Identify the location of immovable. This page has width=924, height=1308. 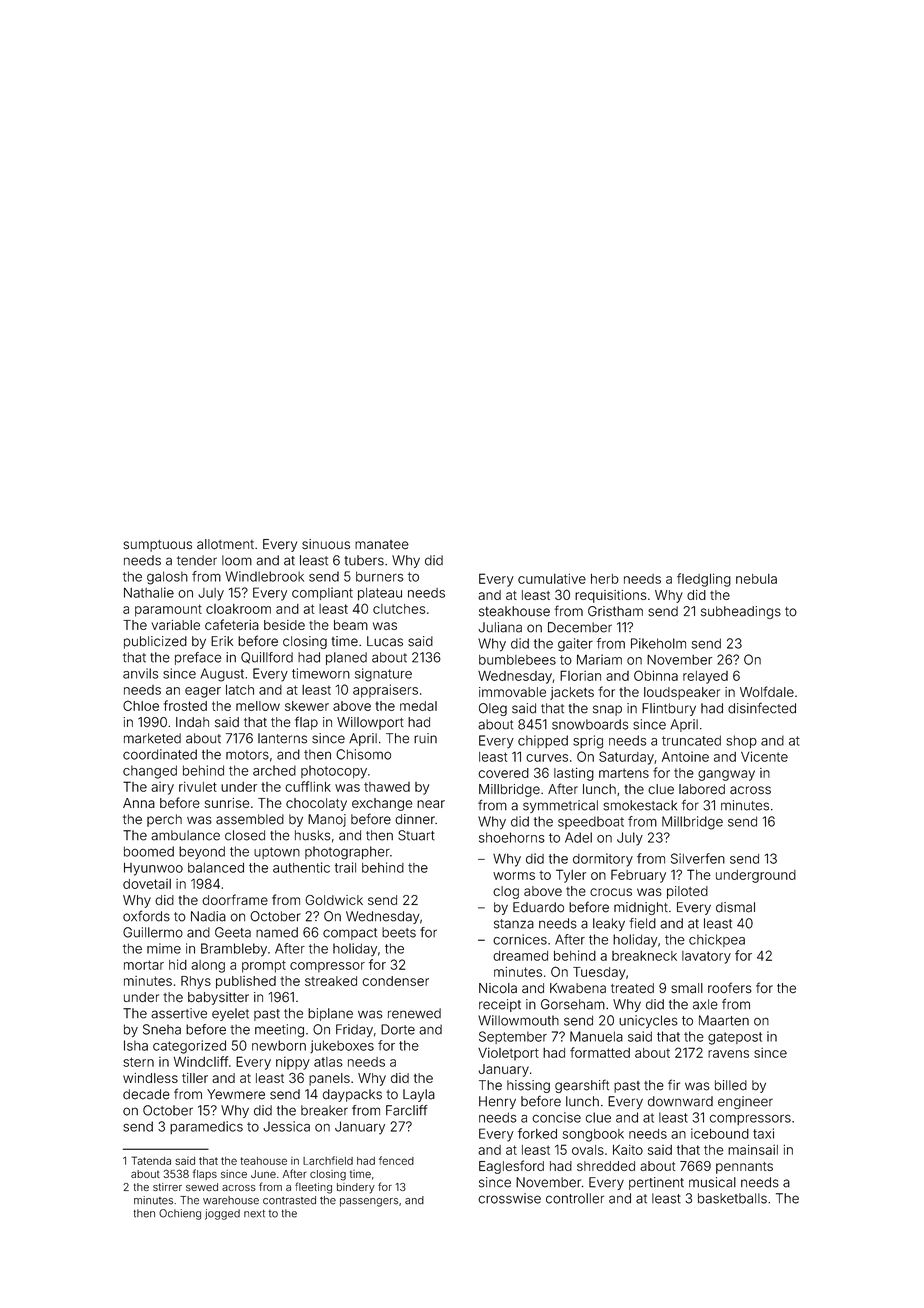
(512, 692).
